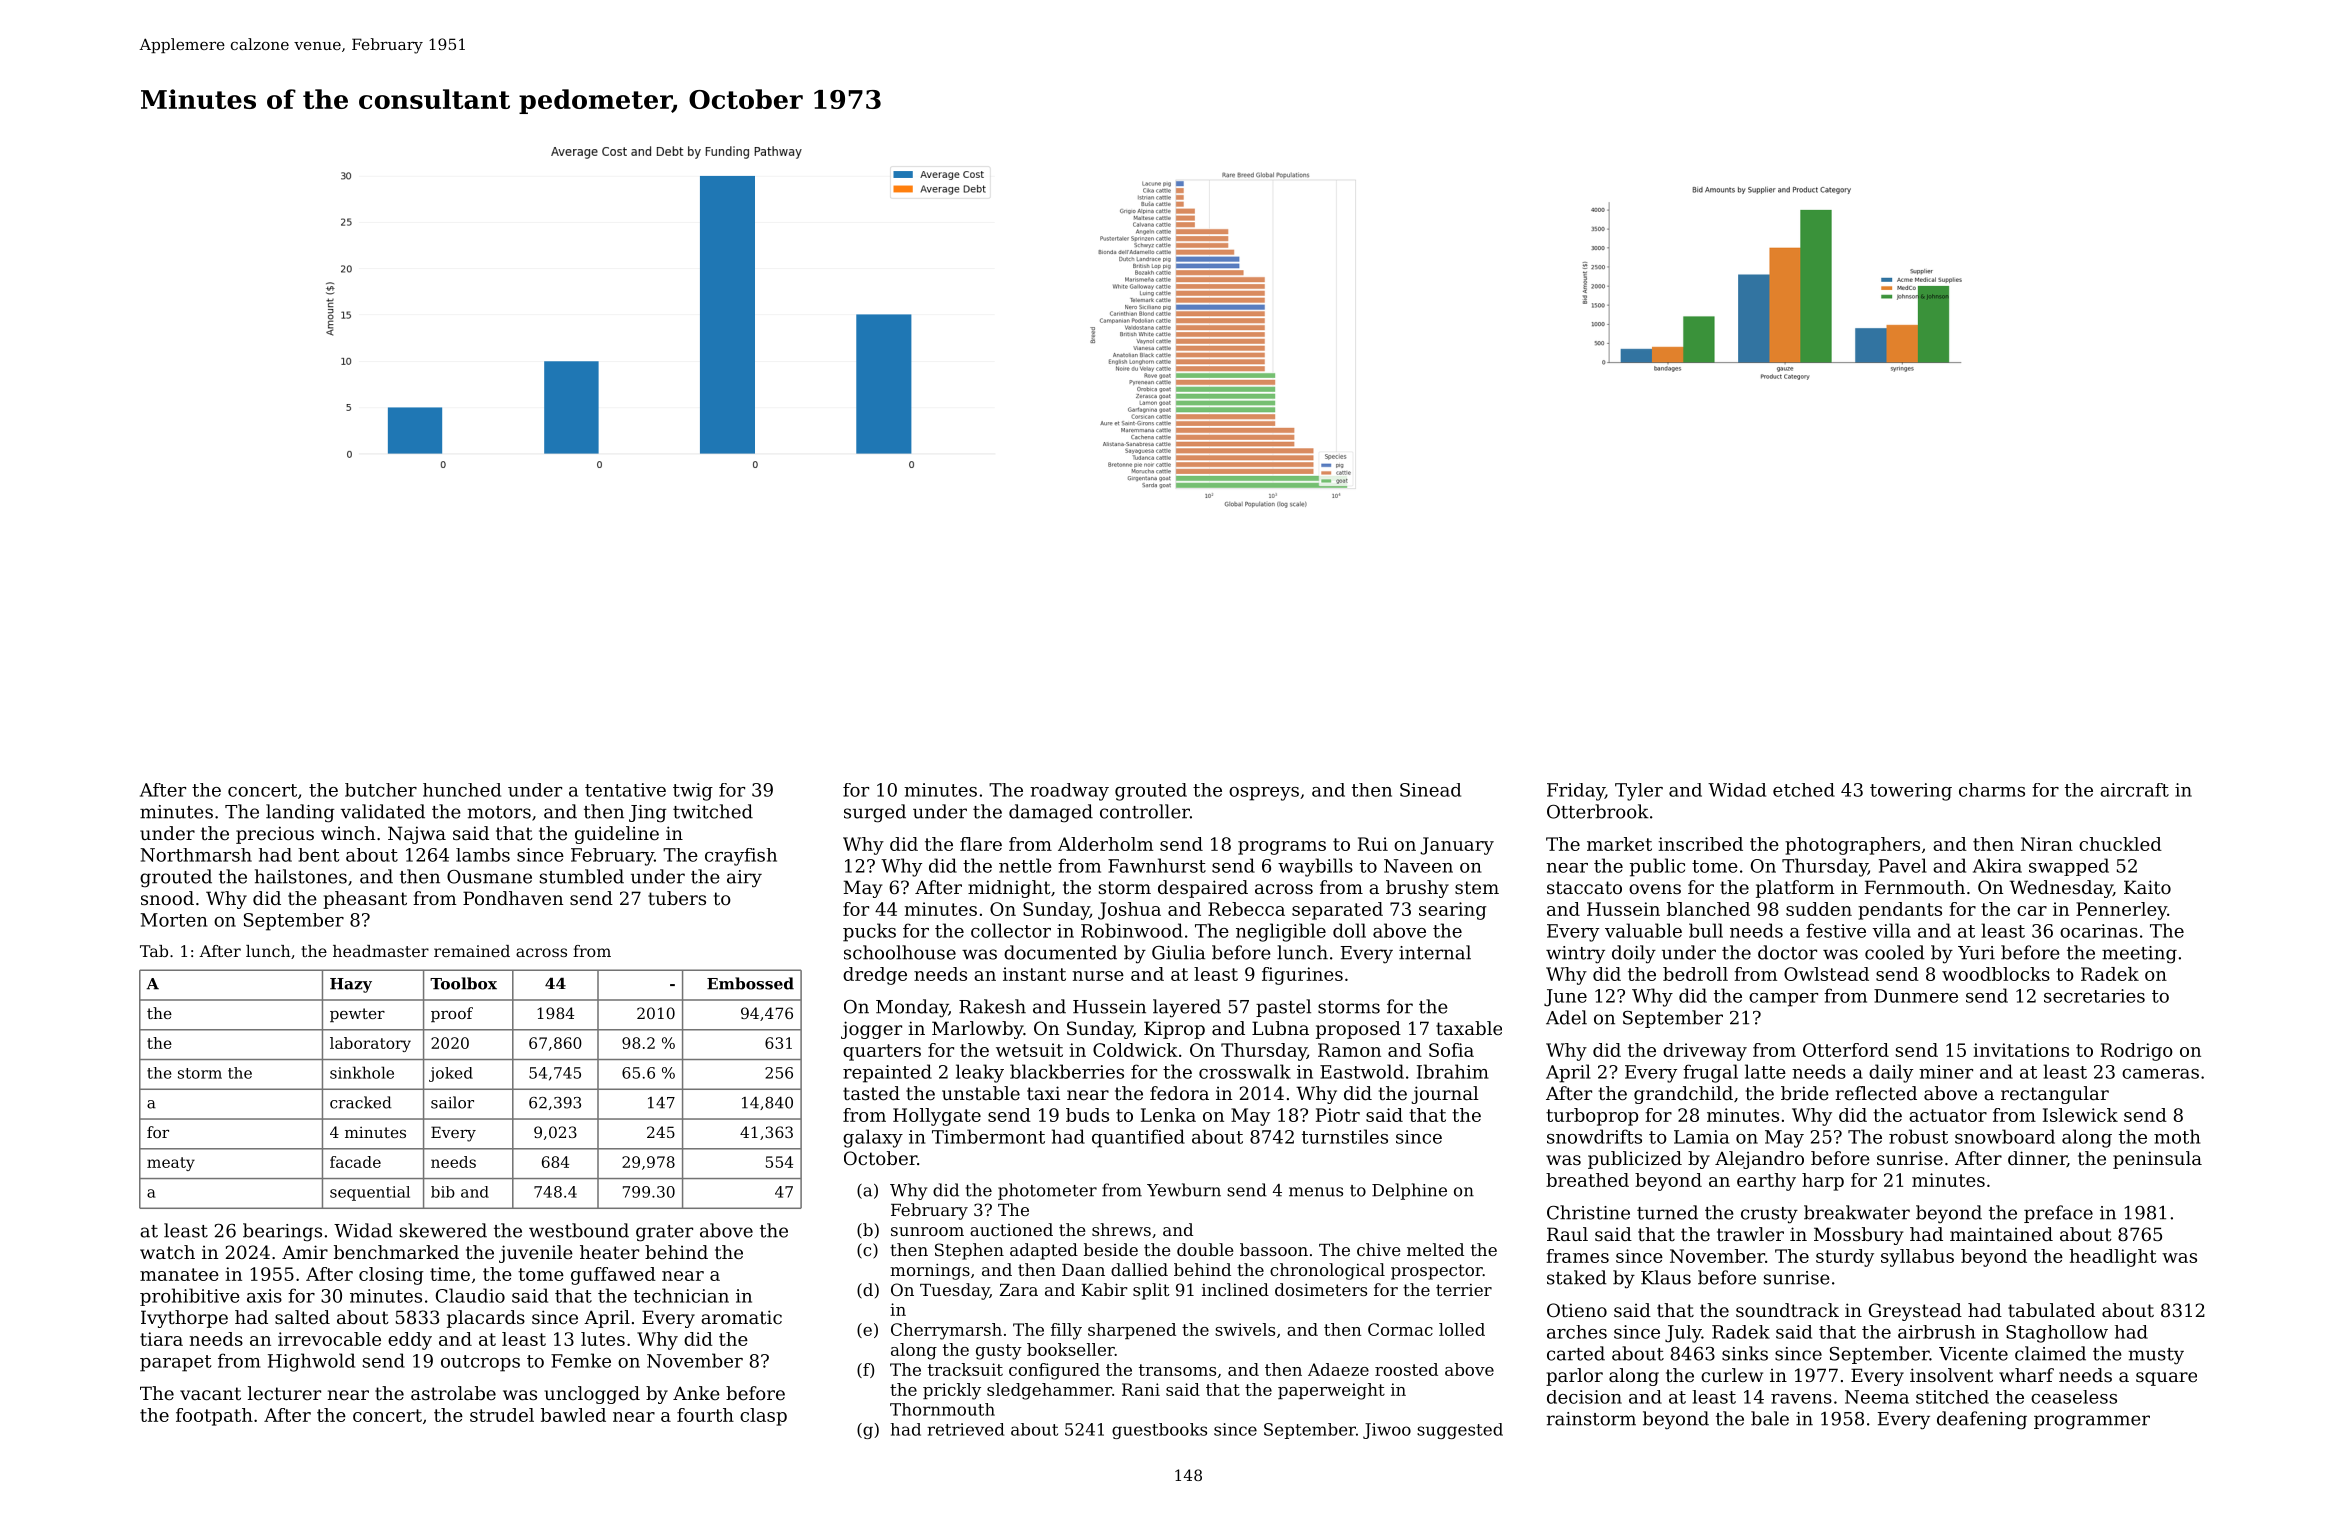  What do you see at coordinates (1138, 1138) in the page?
I see `quantified` at bounding box center [1138, 1138].
